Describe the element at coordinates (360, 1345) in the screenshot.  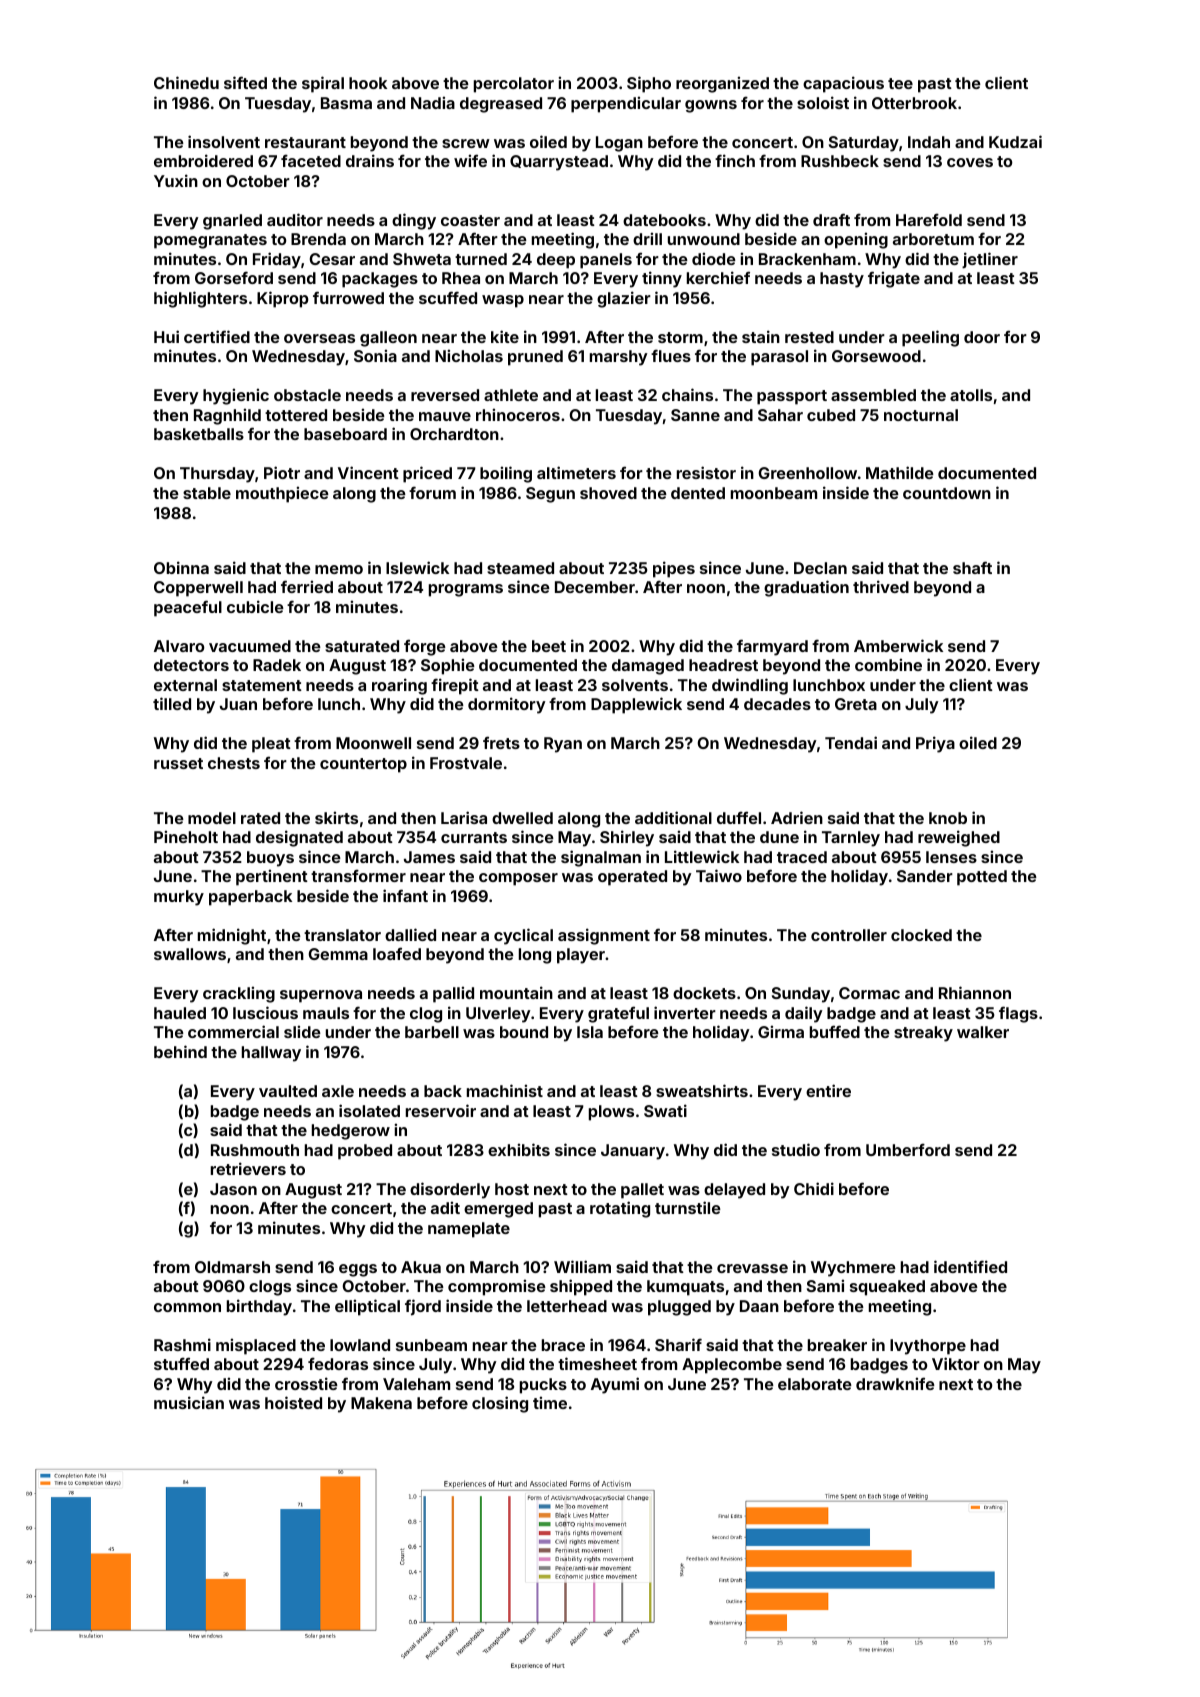
I see `lowland` at that location.
